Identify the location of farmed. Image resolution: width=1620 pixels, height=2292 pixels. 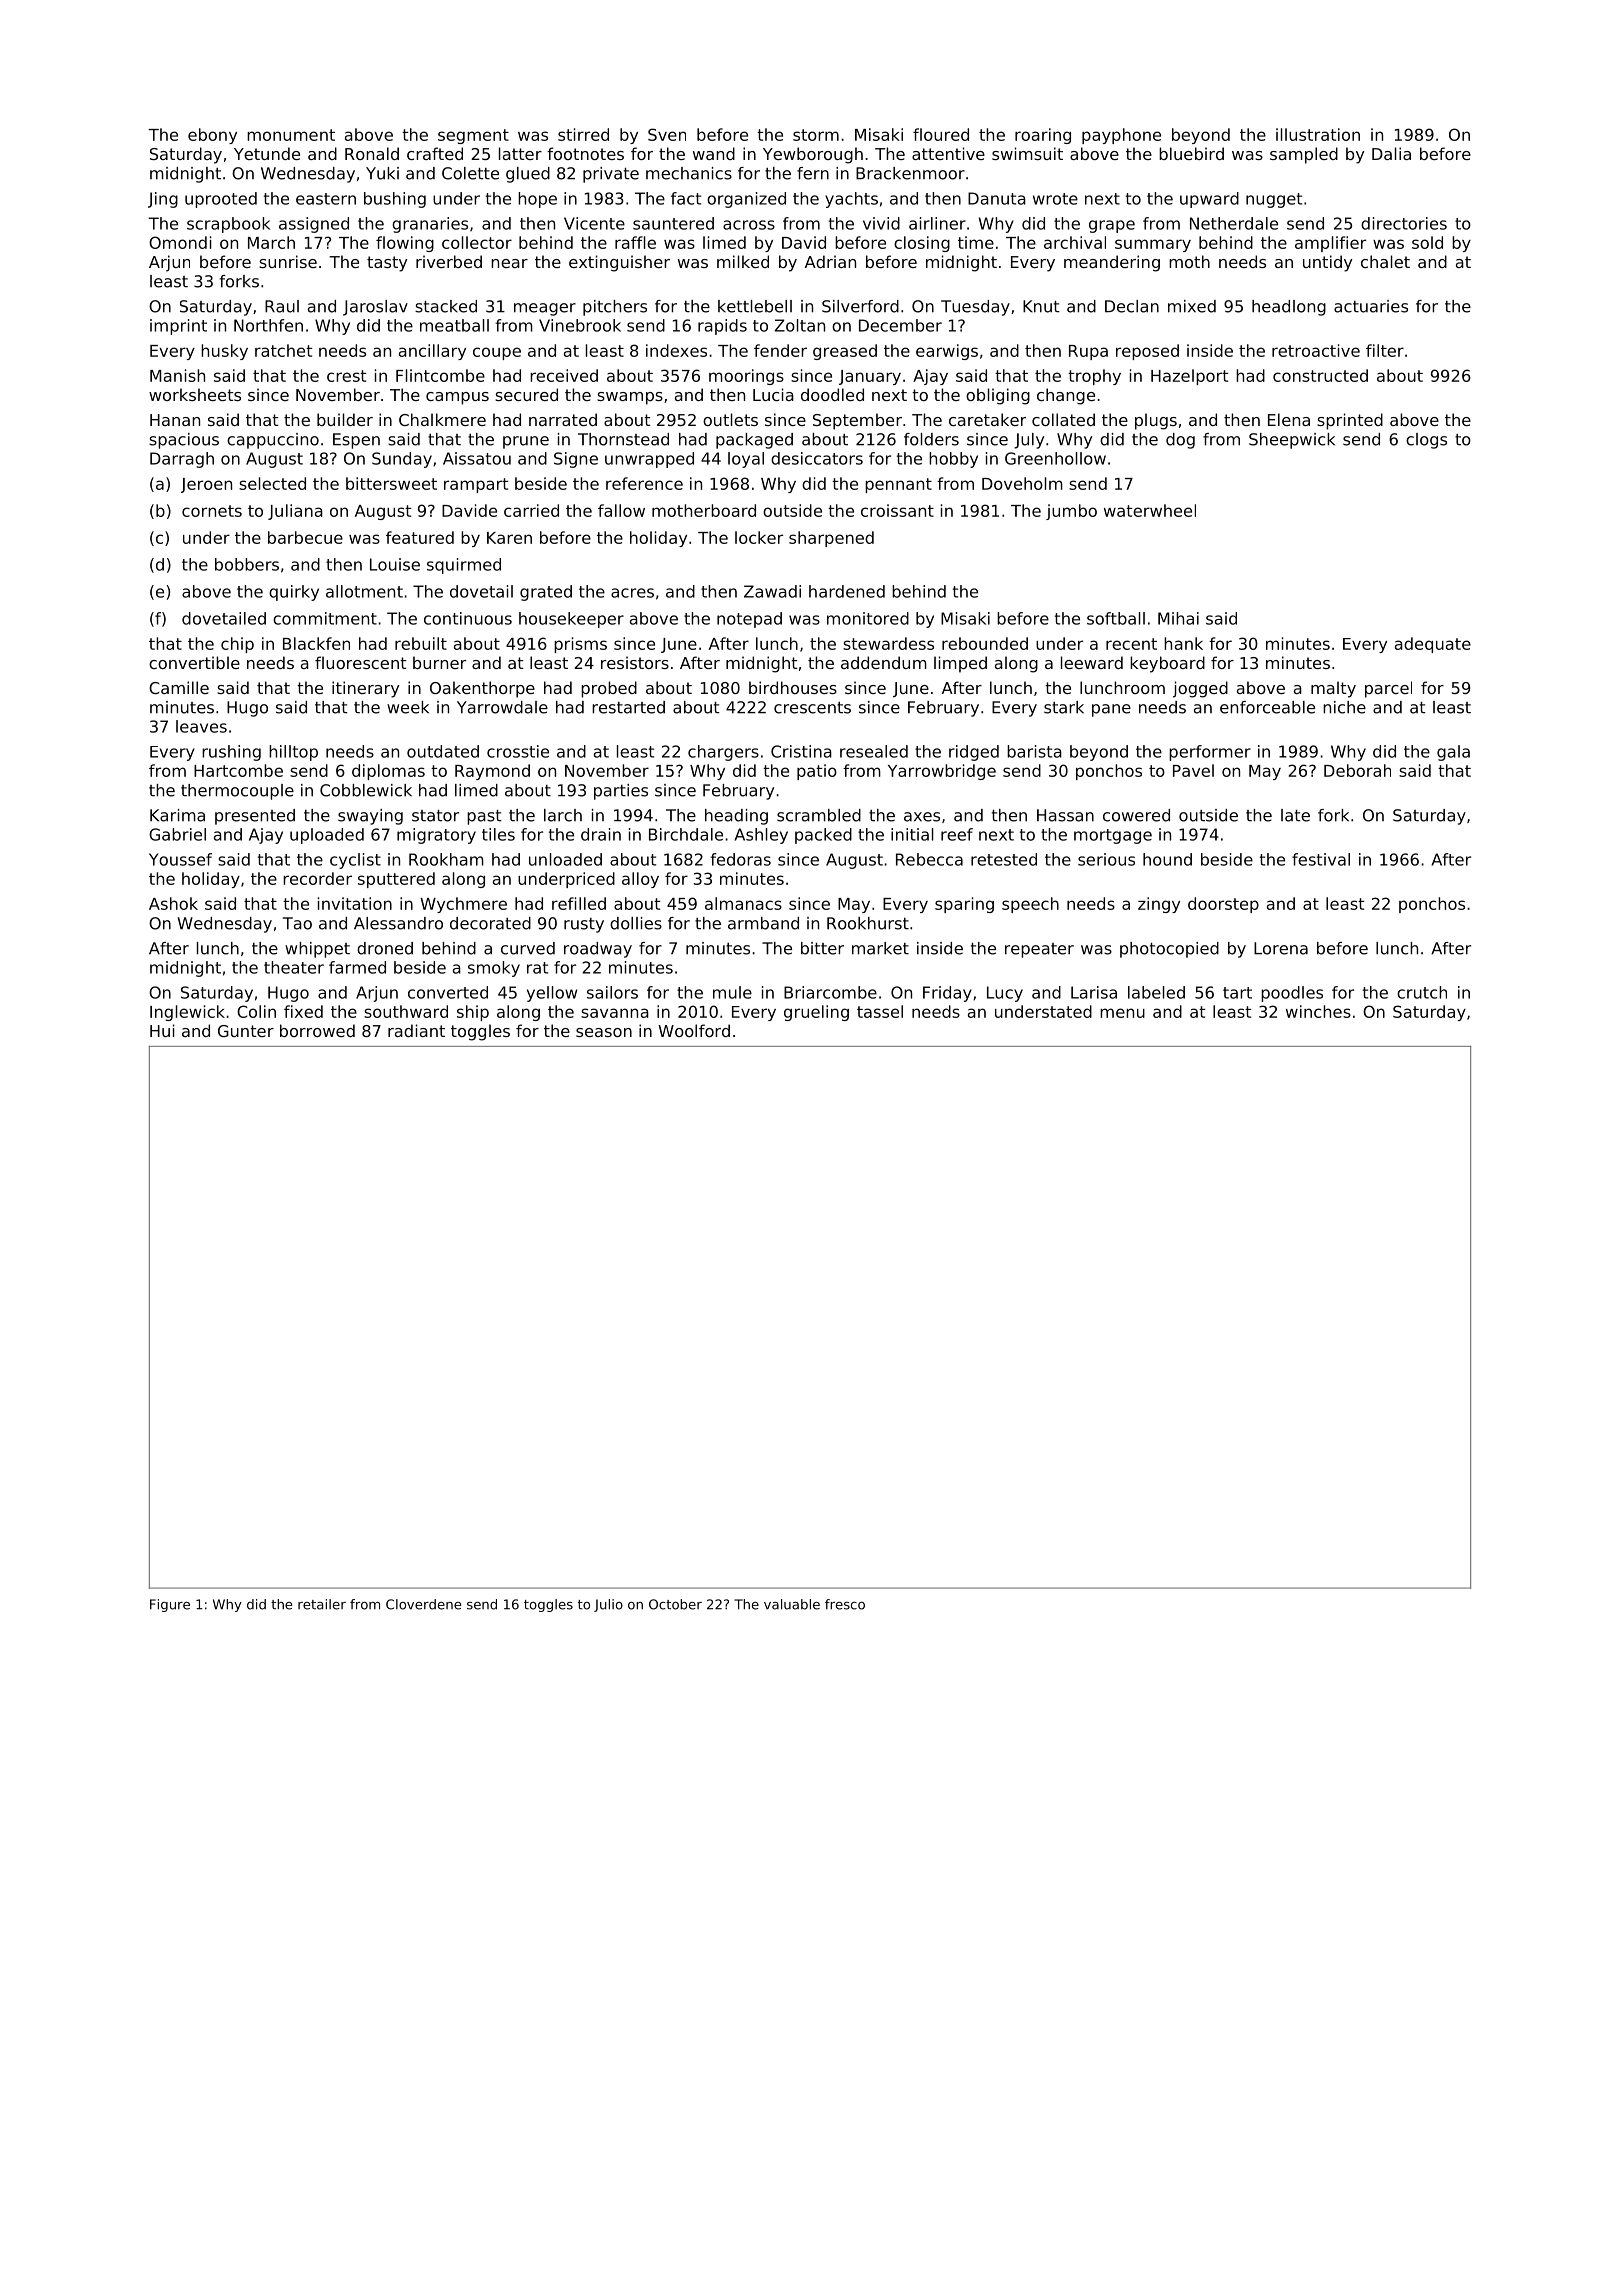
(357, 967).
